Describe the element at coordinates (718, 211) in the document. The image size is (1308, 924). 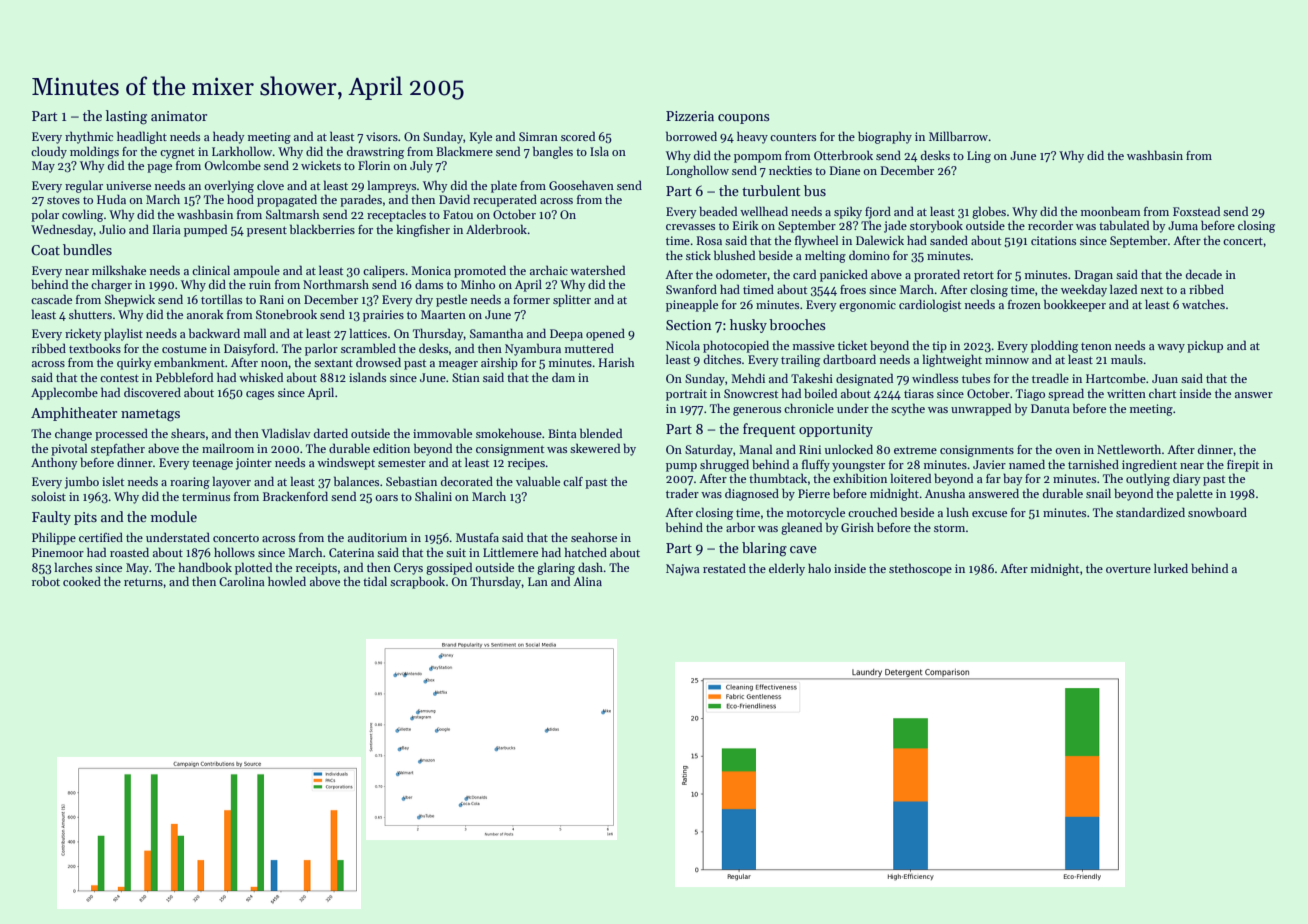
I see `beaded` at that location.
